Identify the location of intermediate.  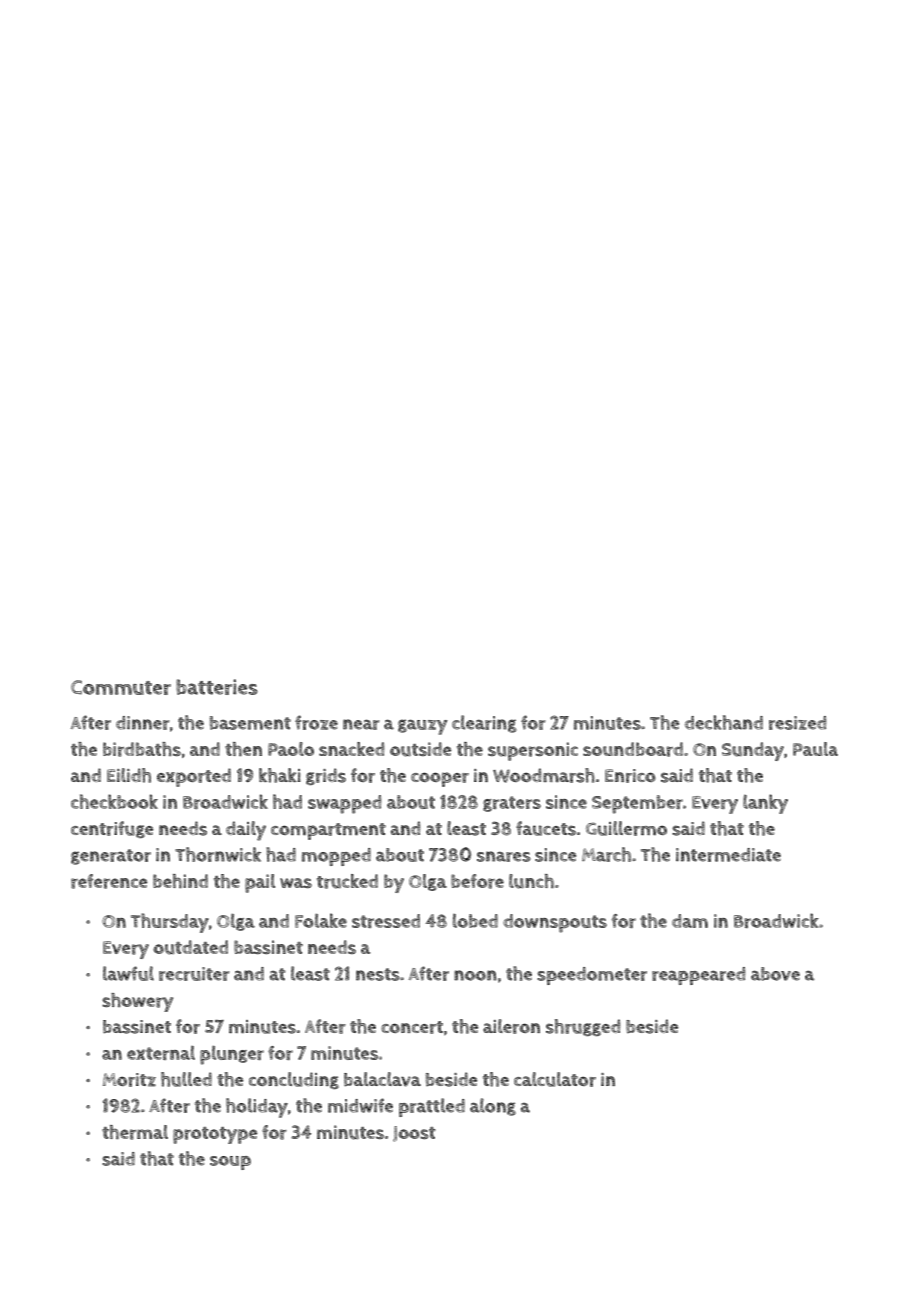
(728, 855).
